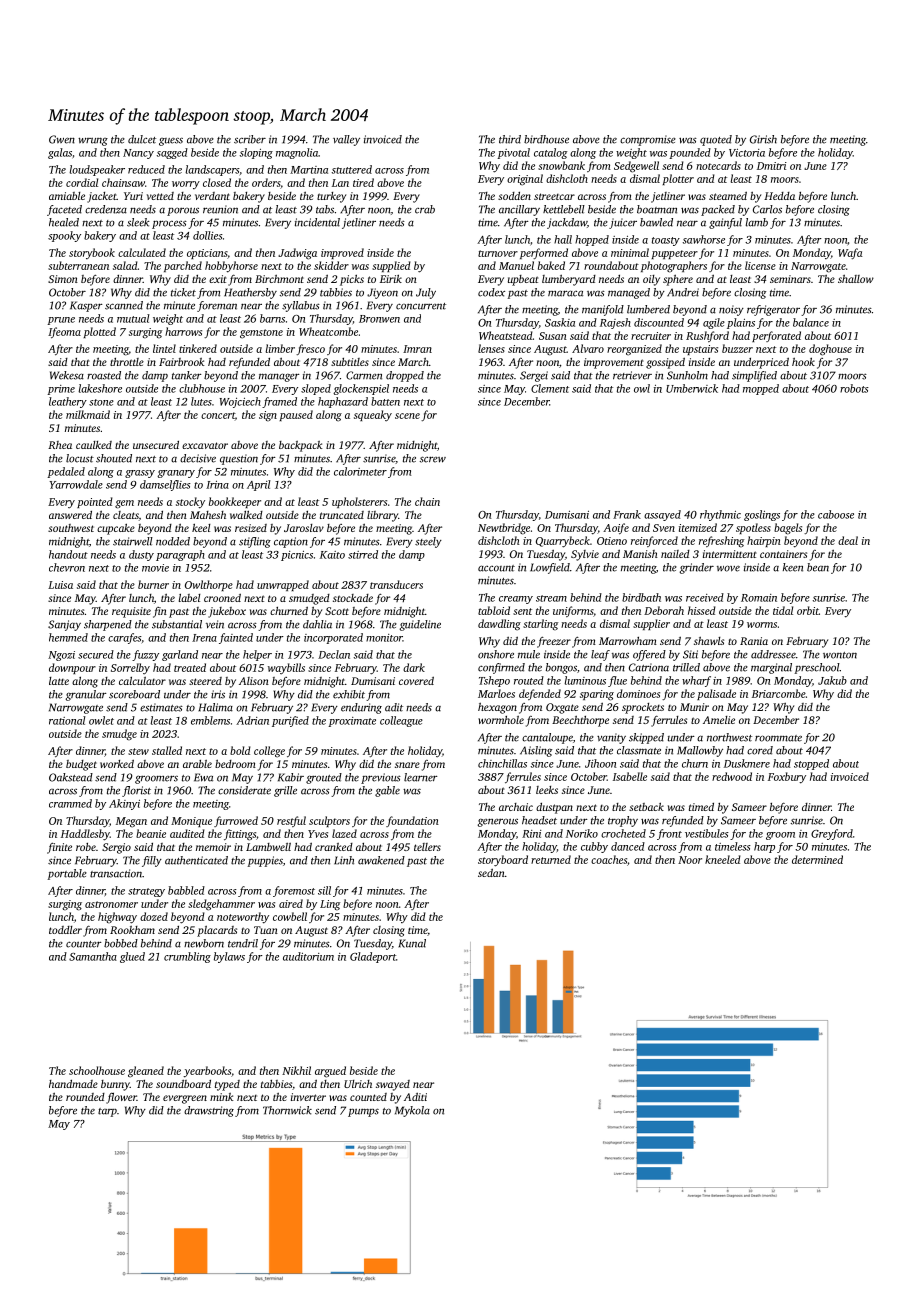  What do you see at coordinates (93, 141) in the screenshot?
I see `wrung` at bounding box center [93, 141].
